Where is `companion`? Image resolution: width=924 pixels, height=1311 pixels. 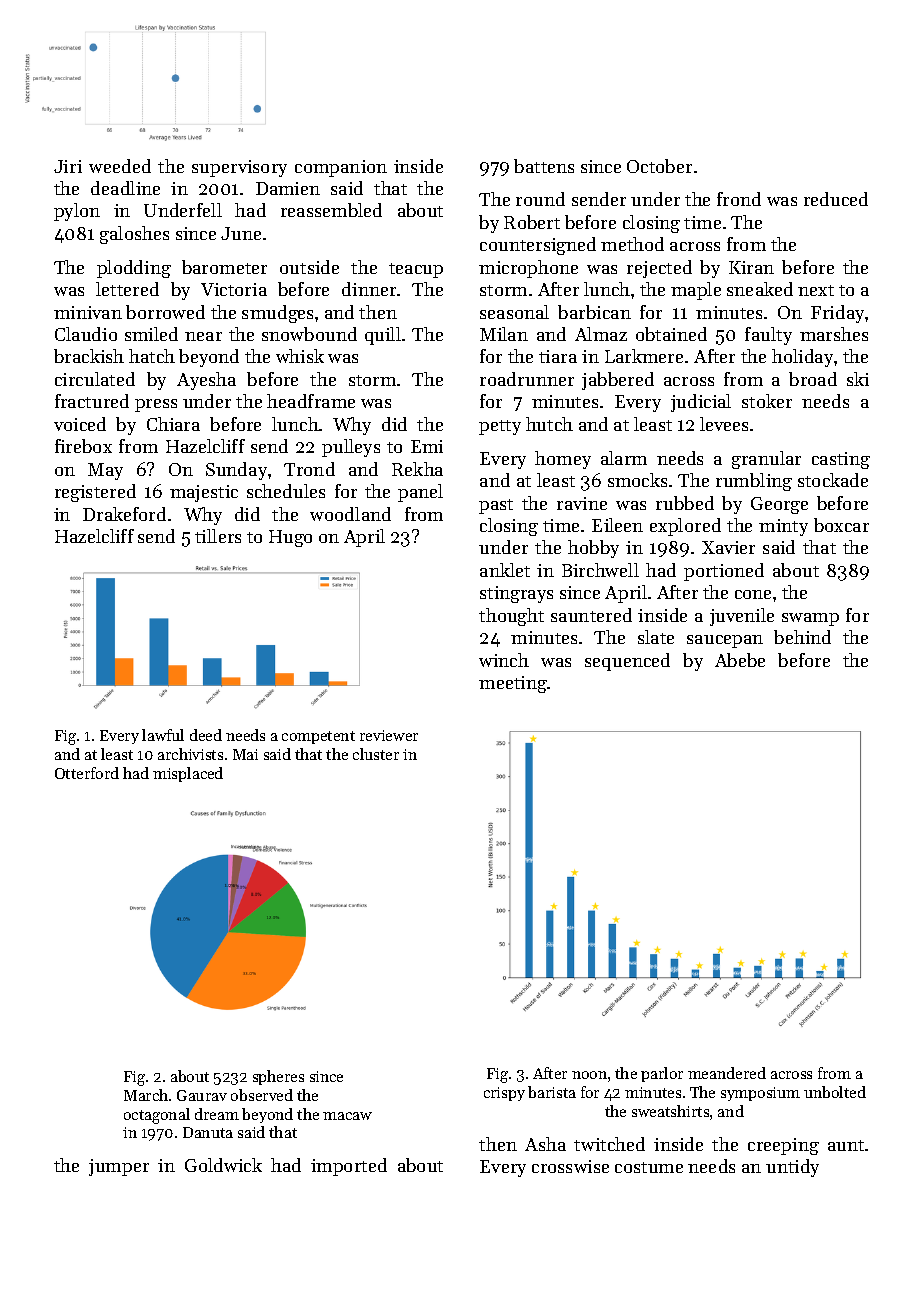 companion is located at coordinates (341, 168).
